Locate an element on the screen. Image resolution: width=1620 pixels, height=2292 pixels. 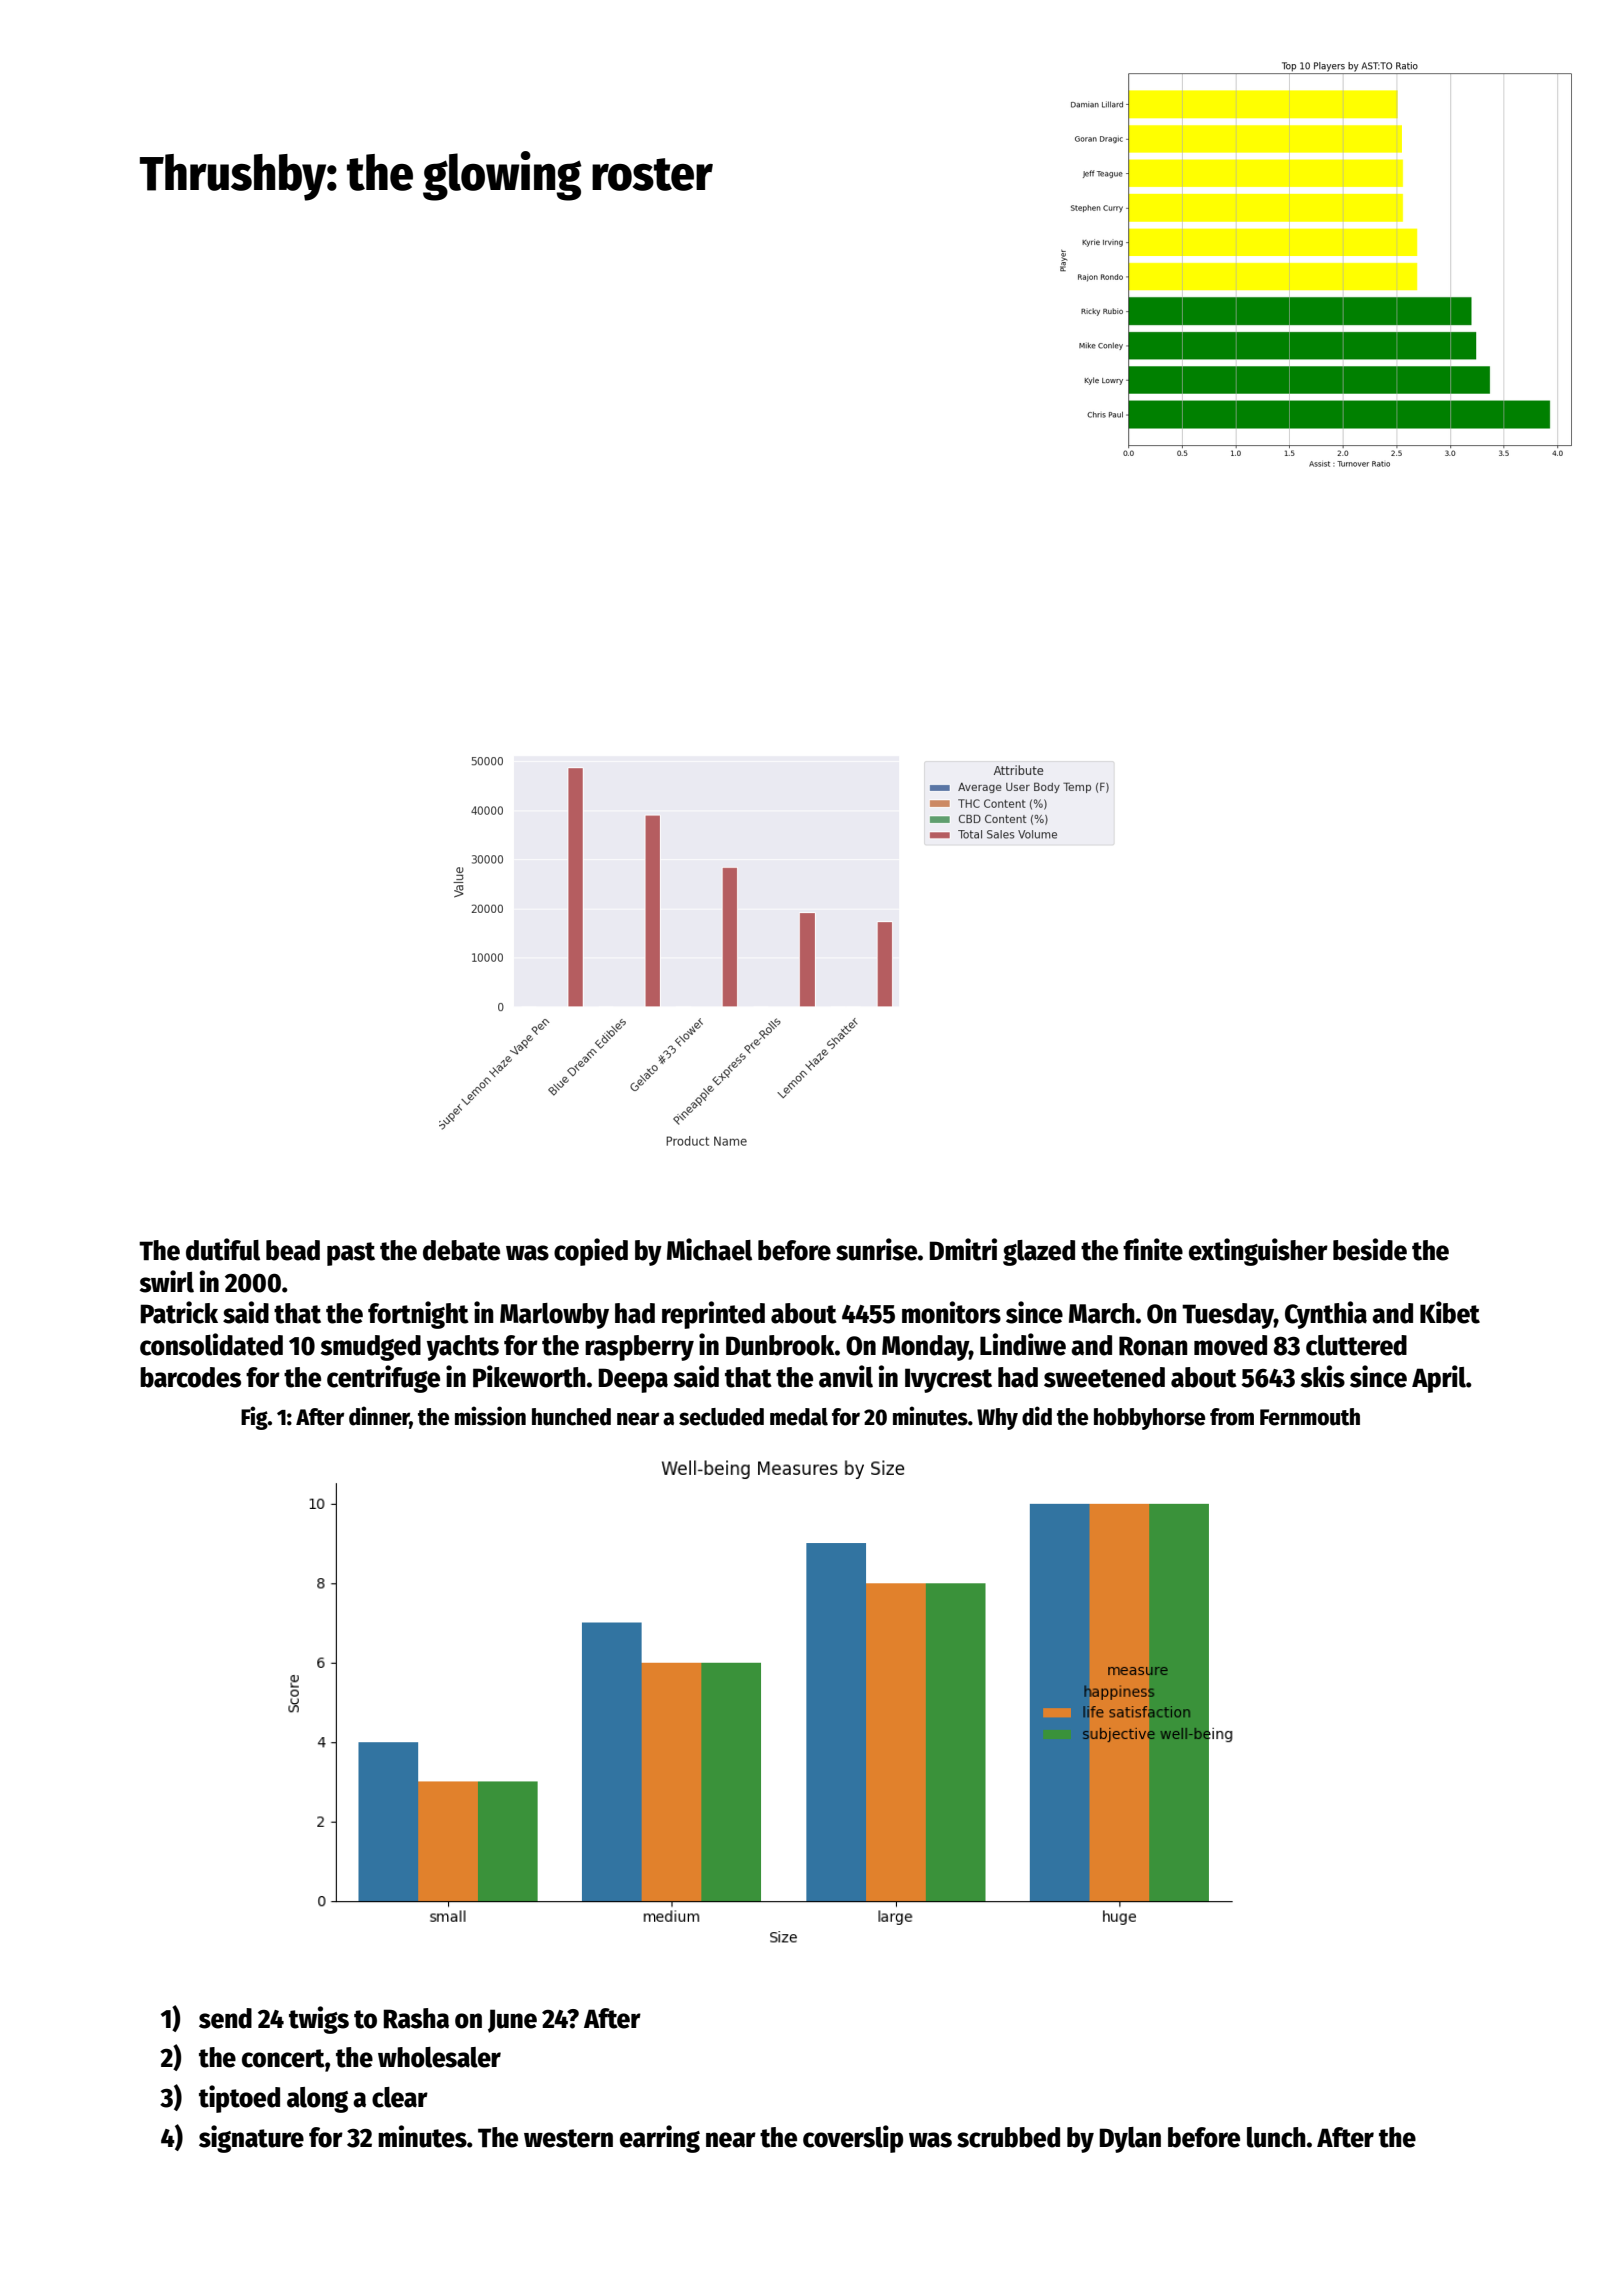
dutiful is located at coordinates (223, 1249).
